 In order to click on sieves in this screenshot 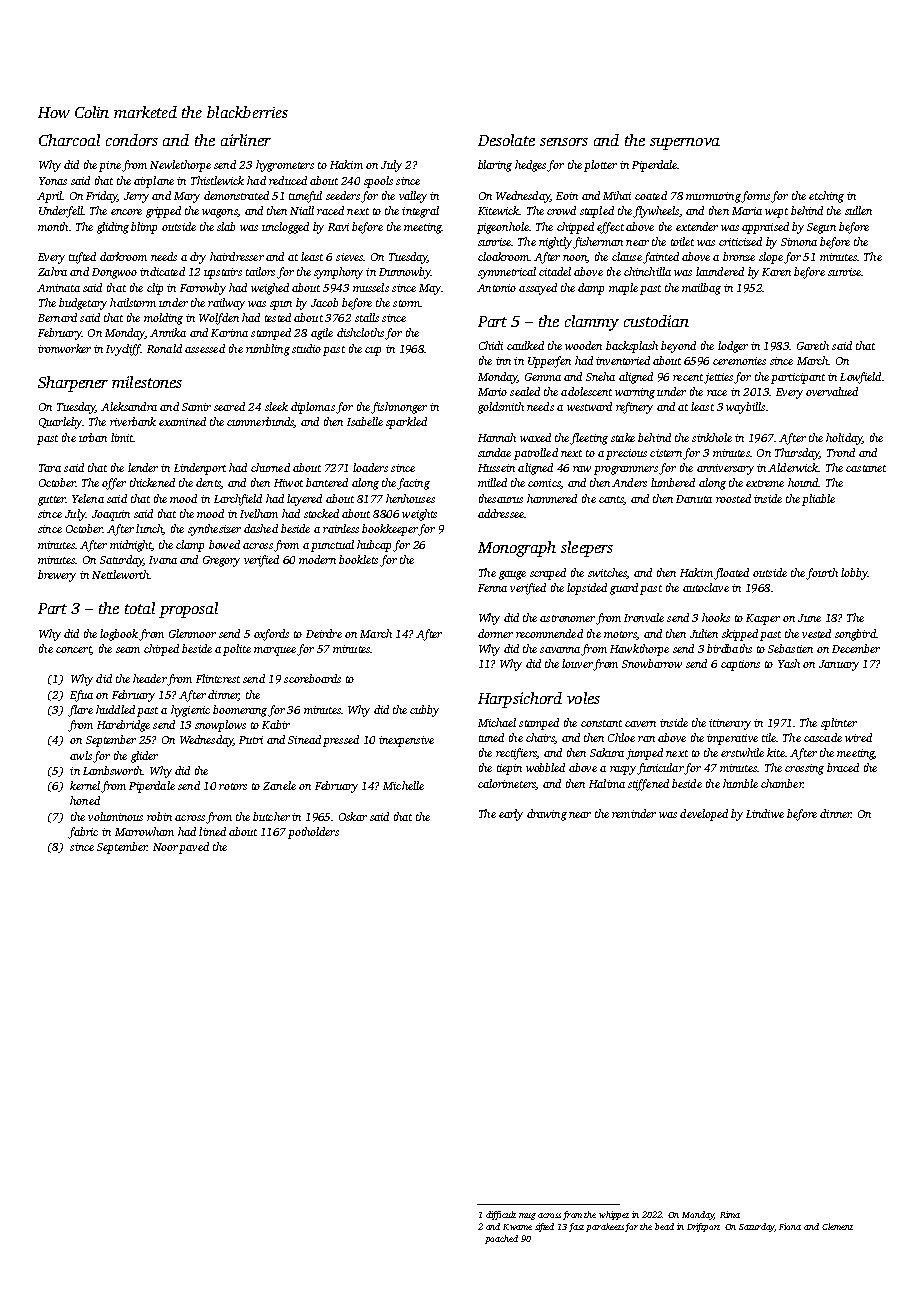, I will do `click(349, 257)`.
